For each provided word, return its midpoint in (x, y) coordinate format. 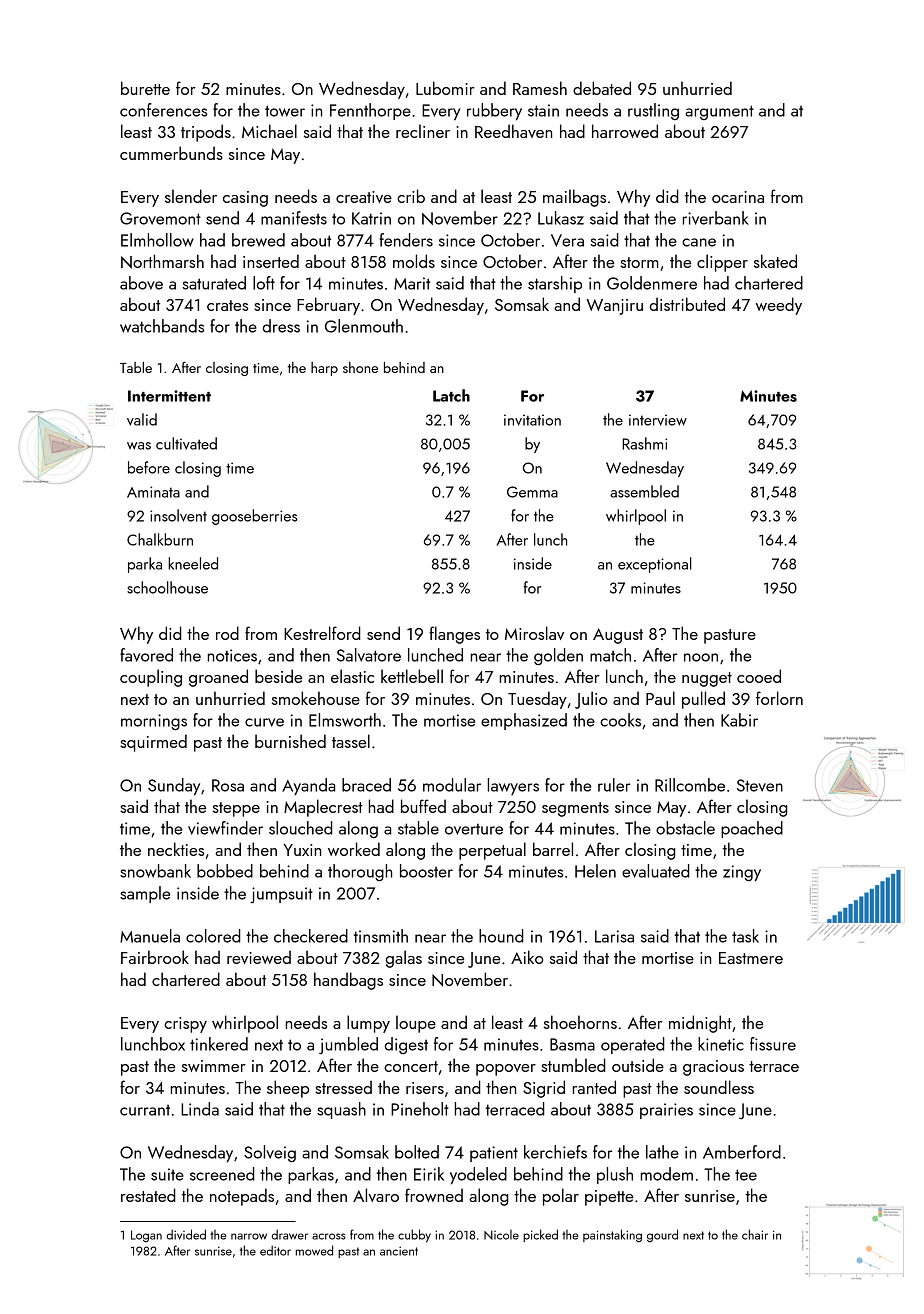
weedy (779, 306)
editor (275, 1250)
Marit (412, 283)
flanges (454, 635)
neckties (176, 849)
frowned (434, 1195)
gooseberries (255, 517)
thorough (360, 872)
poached (752, 829)
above (141, 283)
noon (701, 657)
